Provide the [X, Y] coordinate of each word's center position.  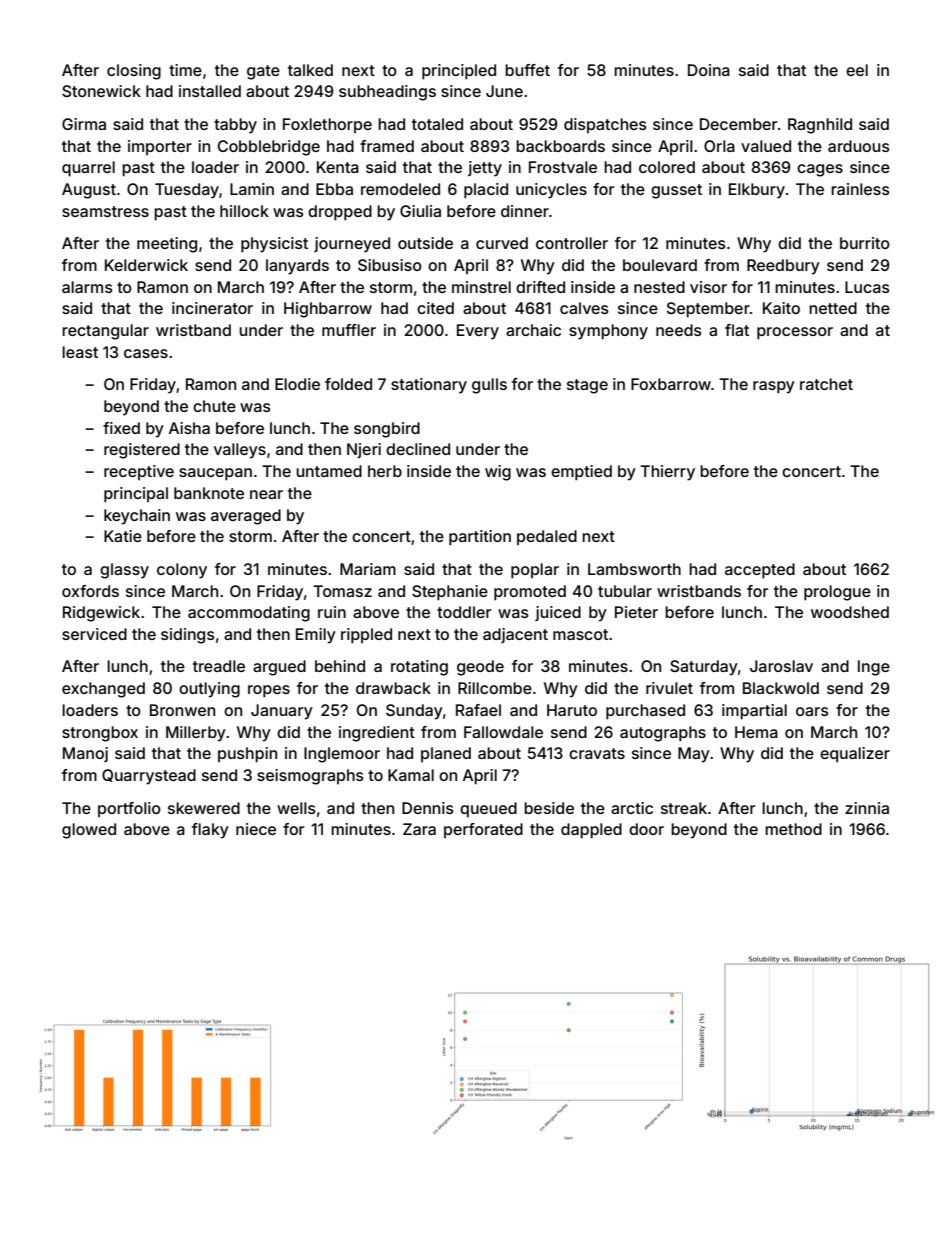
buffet [527, 70]
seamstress [105, 211]
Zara [419, 829]
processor [795, 333]
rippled [366, 636]
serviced [94, 634]
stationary [429, 386]
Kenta [338, 167]
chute [214, 406]
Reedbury [783, 267]
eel [857, 70]
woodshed [850, 612]
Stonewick [101, 91]
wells [296, 808]
